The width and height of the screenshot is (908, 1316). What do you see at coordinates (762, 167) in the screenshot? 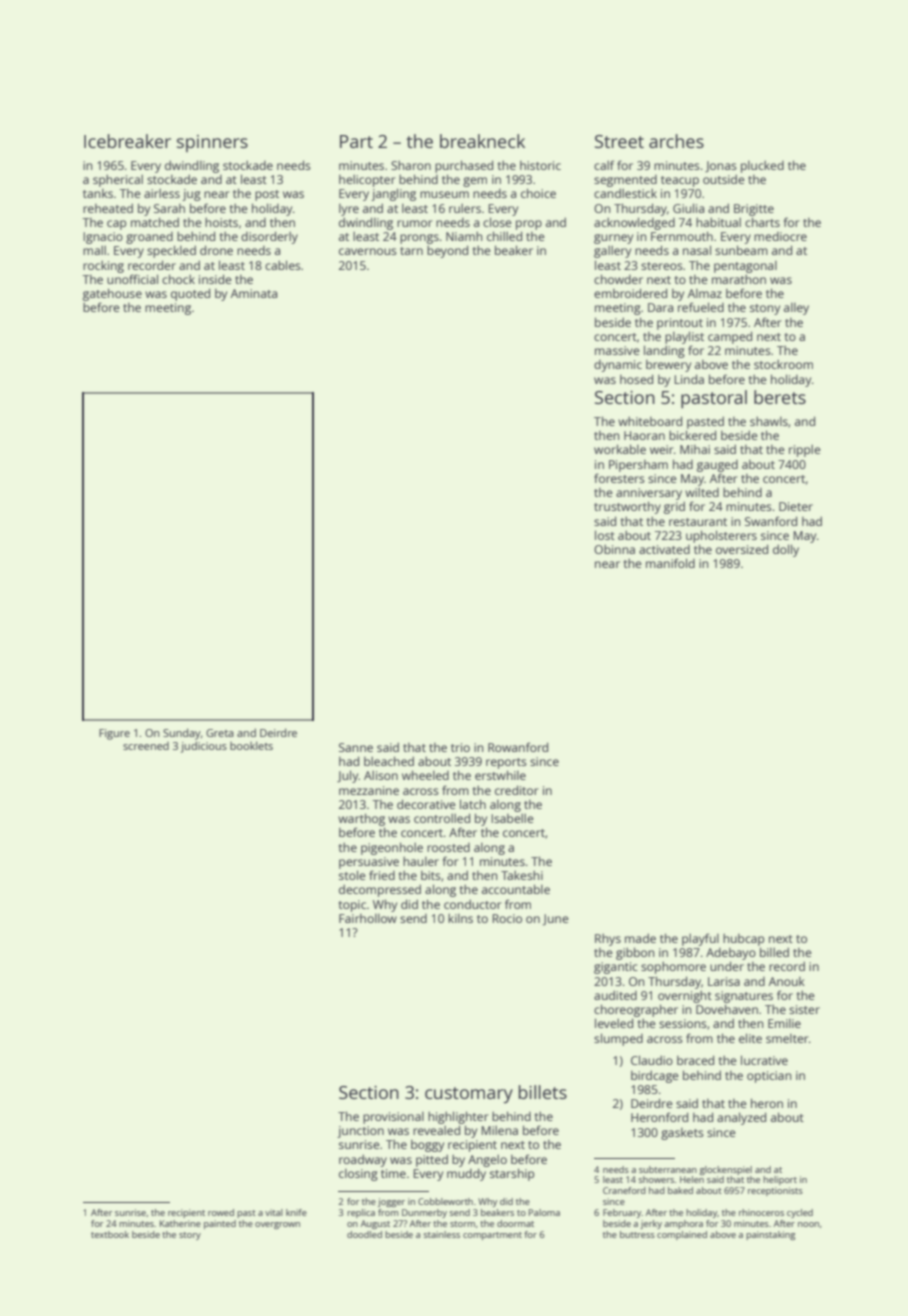
I see `plucked` at bounding box center [762, 167].
